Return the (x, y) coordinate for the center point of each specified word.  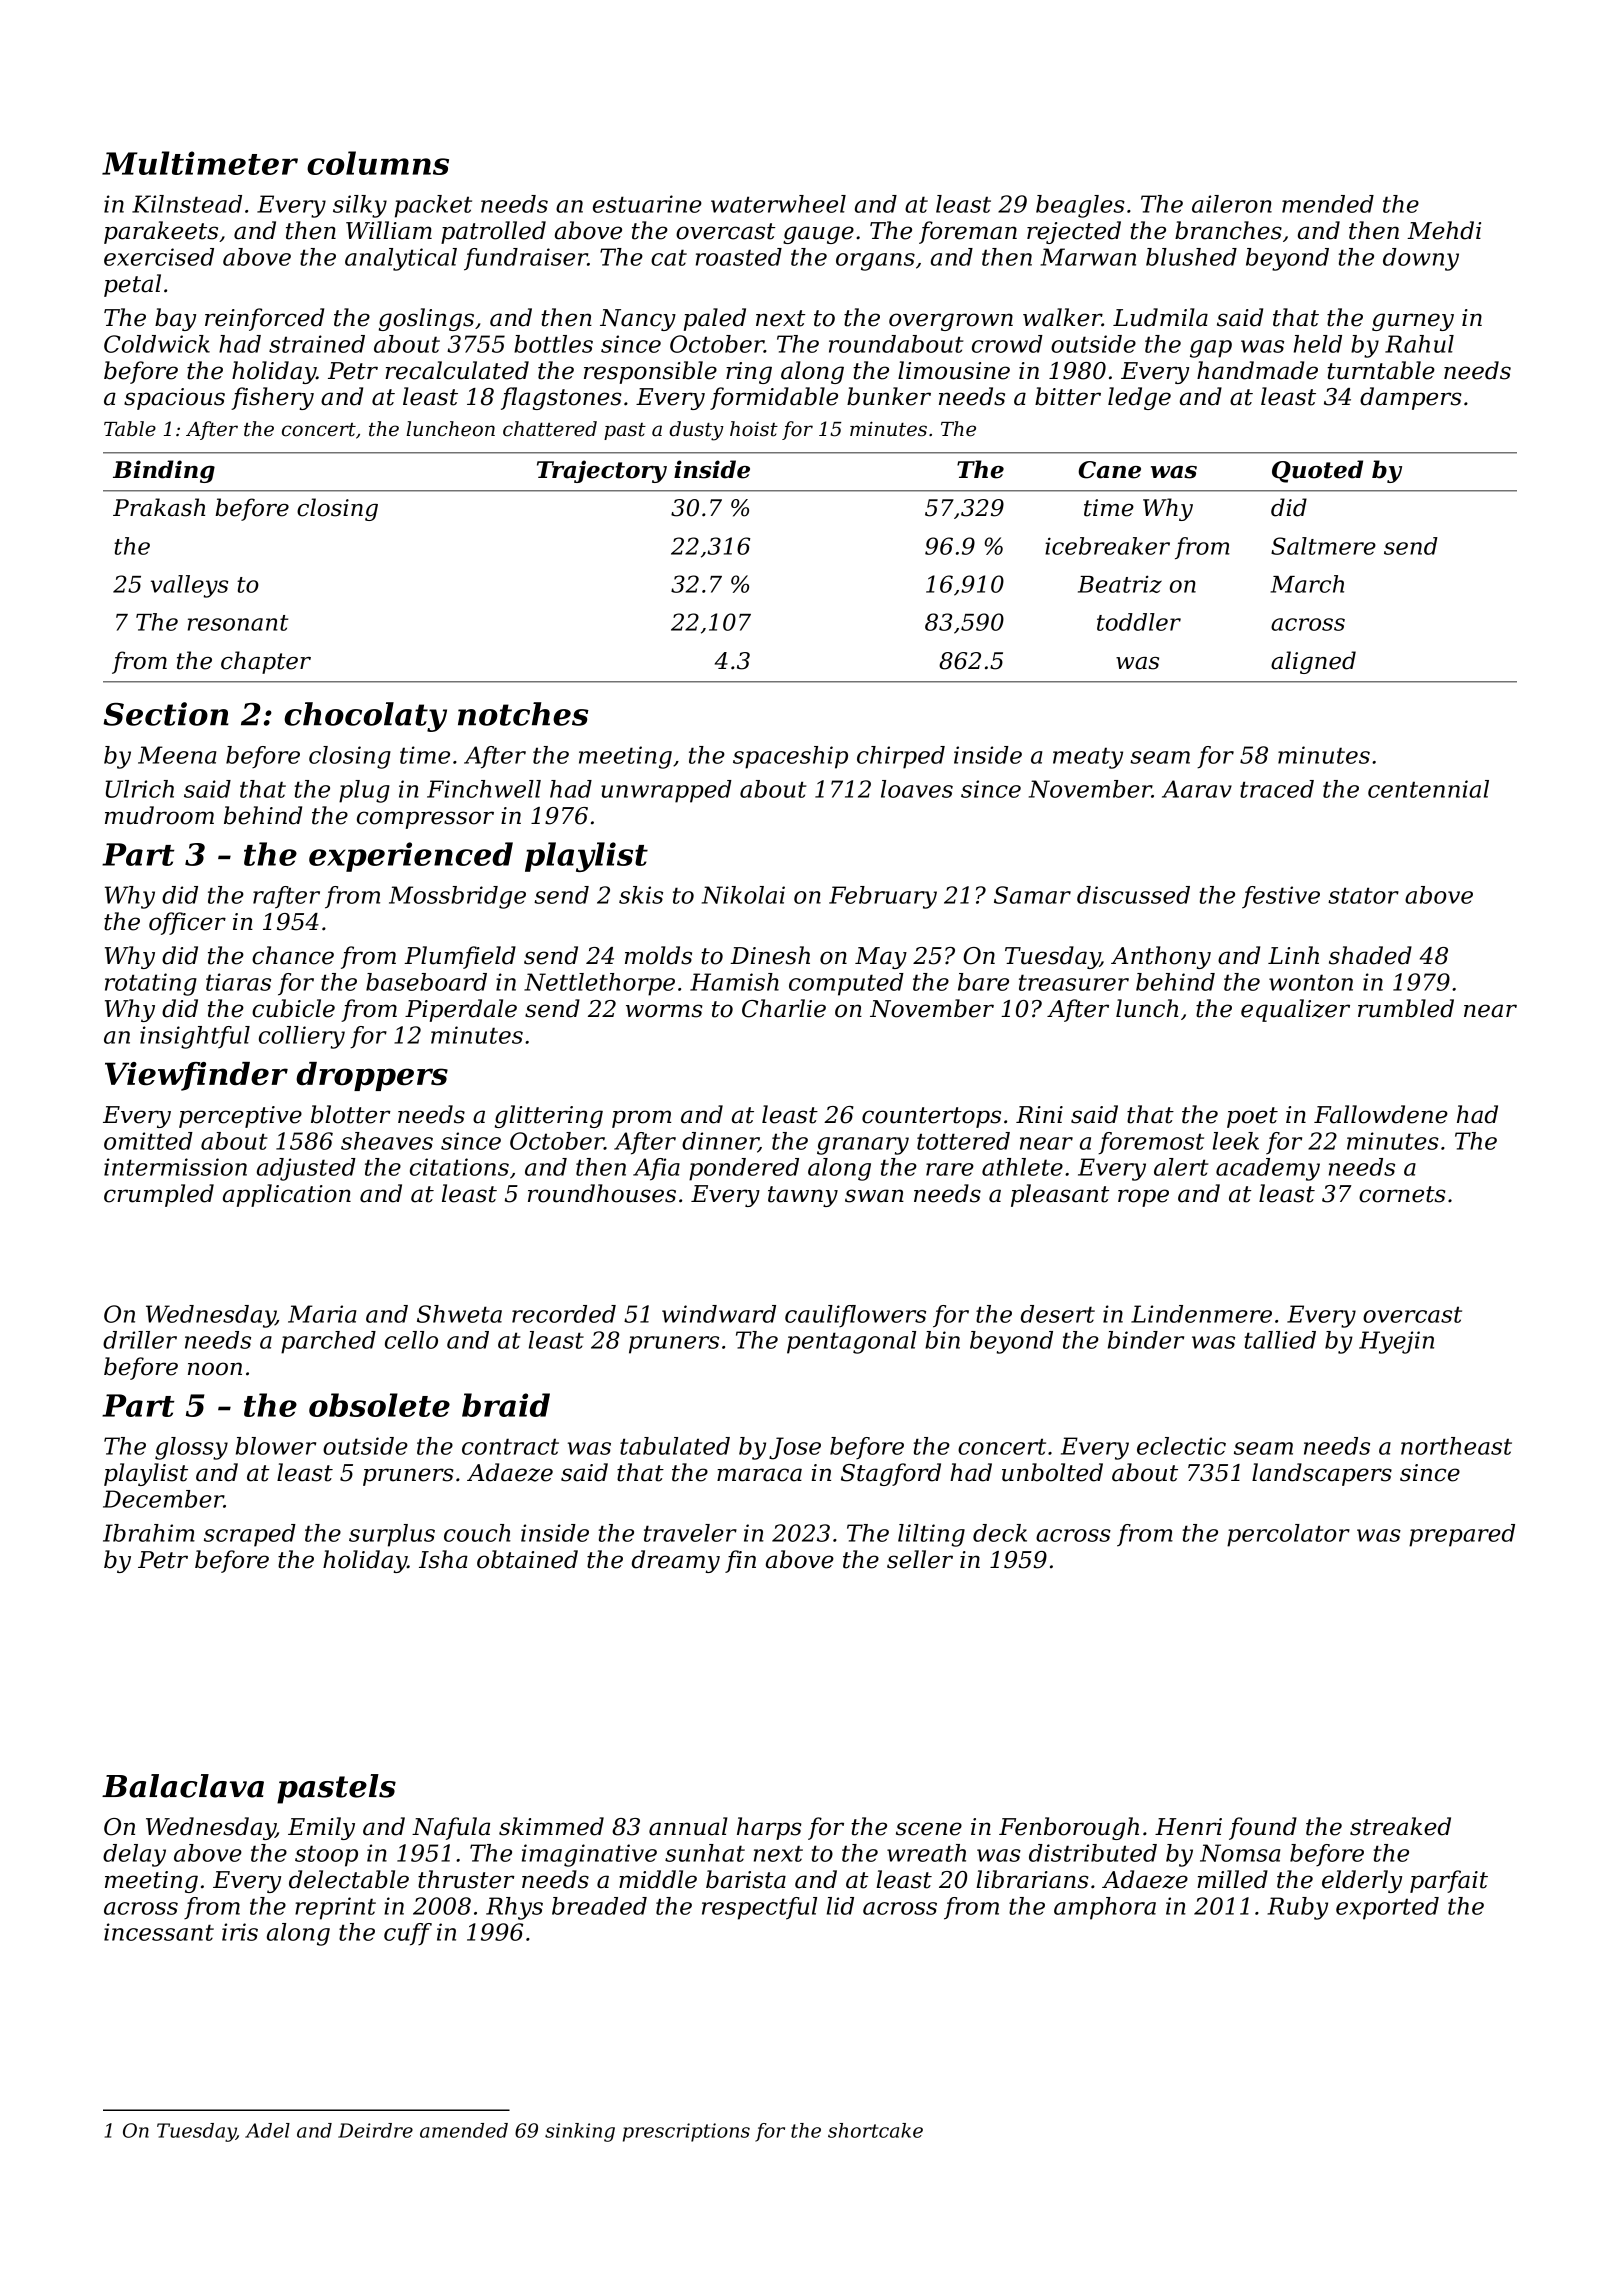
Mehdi (1444, 230)
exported (1387, 1908)
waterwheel (778, 204)
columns (378, 163)
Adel (267, 2130)
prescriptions (686, 2132)
